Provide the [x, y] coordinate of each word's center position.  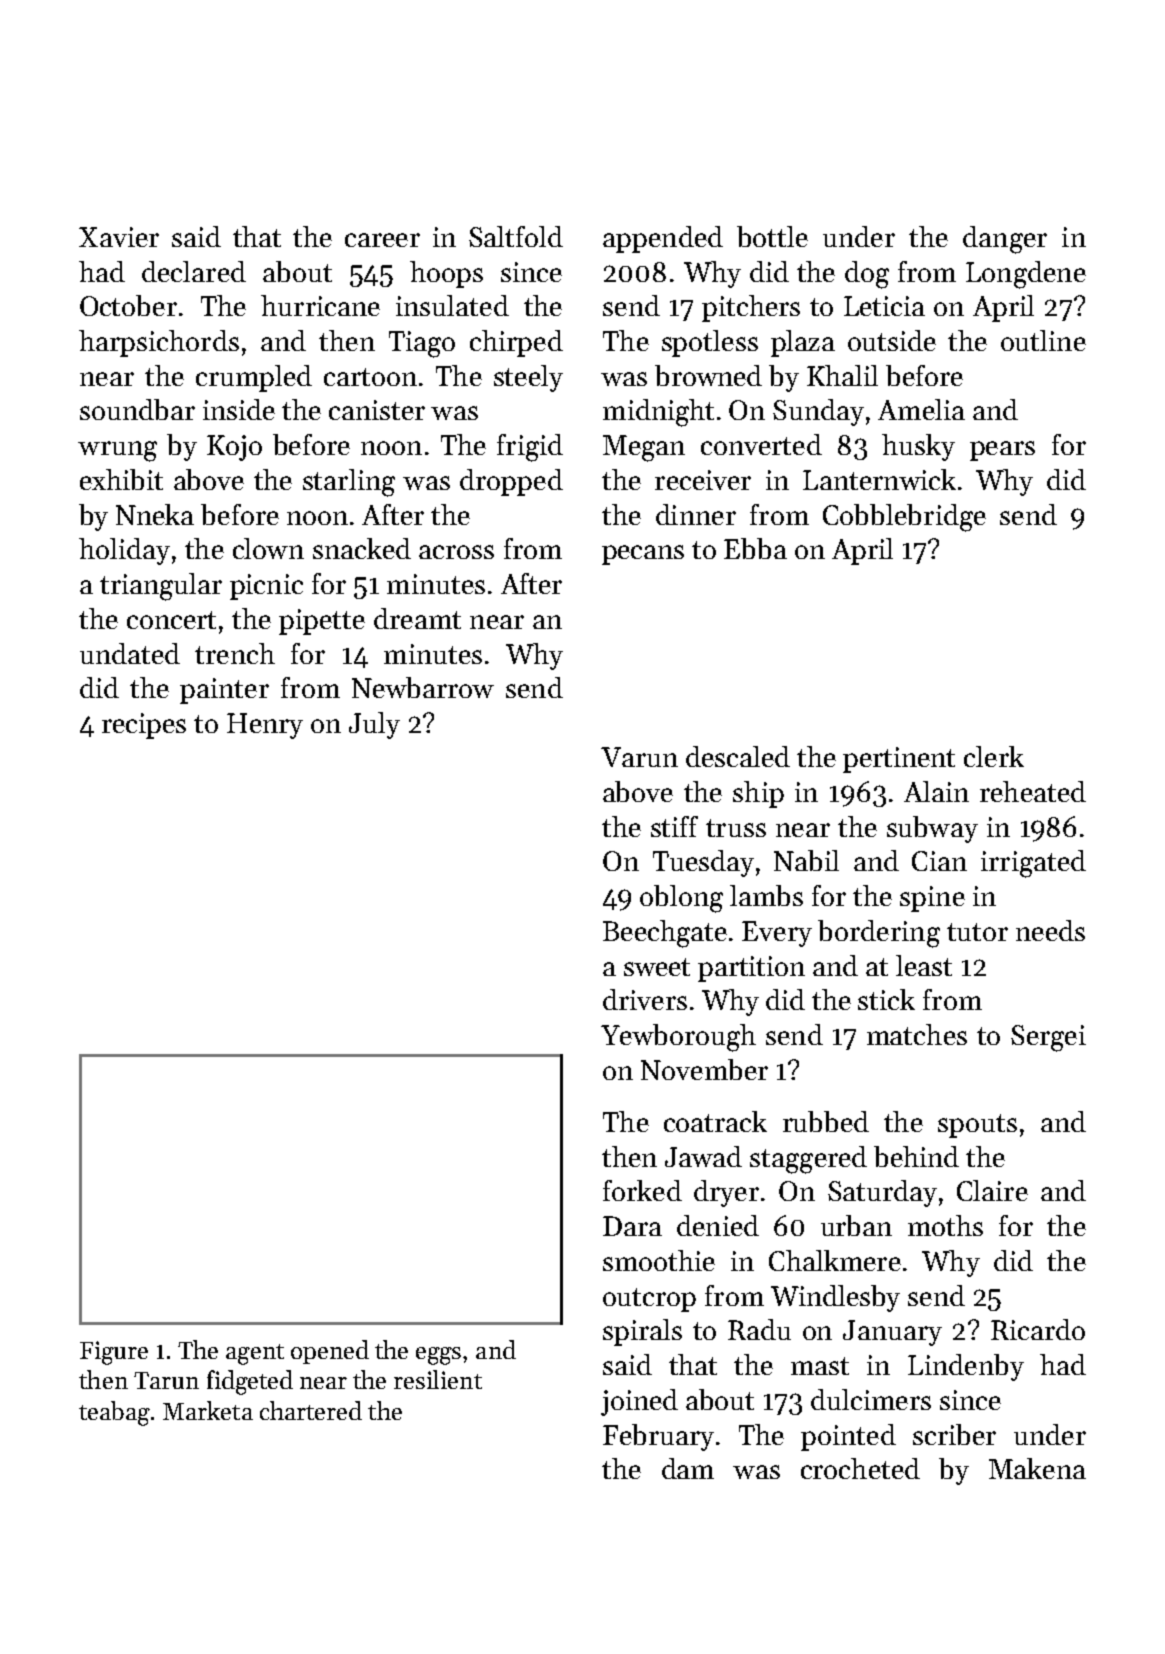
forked [642, 1190]
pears [1002, 451]
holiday [124, 551]
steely [528, 378]
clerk [994, 756]
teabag [114, 1413]
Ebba [755, 548]
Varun [639, 757]
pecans [643, 555]
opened [330, 1352]
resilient [438, 1379]
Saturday [882, 1193]
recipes [144, 726]
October [128, 305]
